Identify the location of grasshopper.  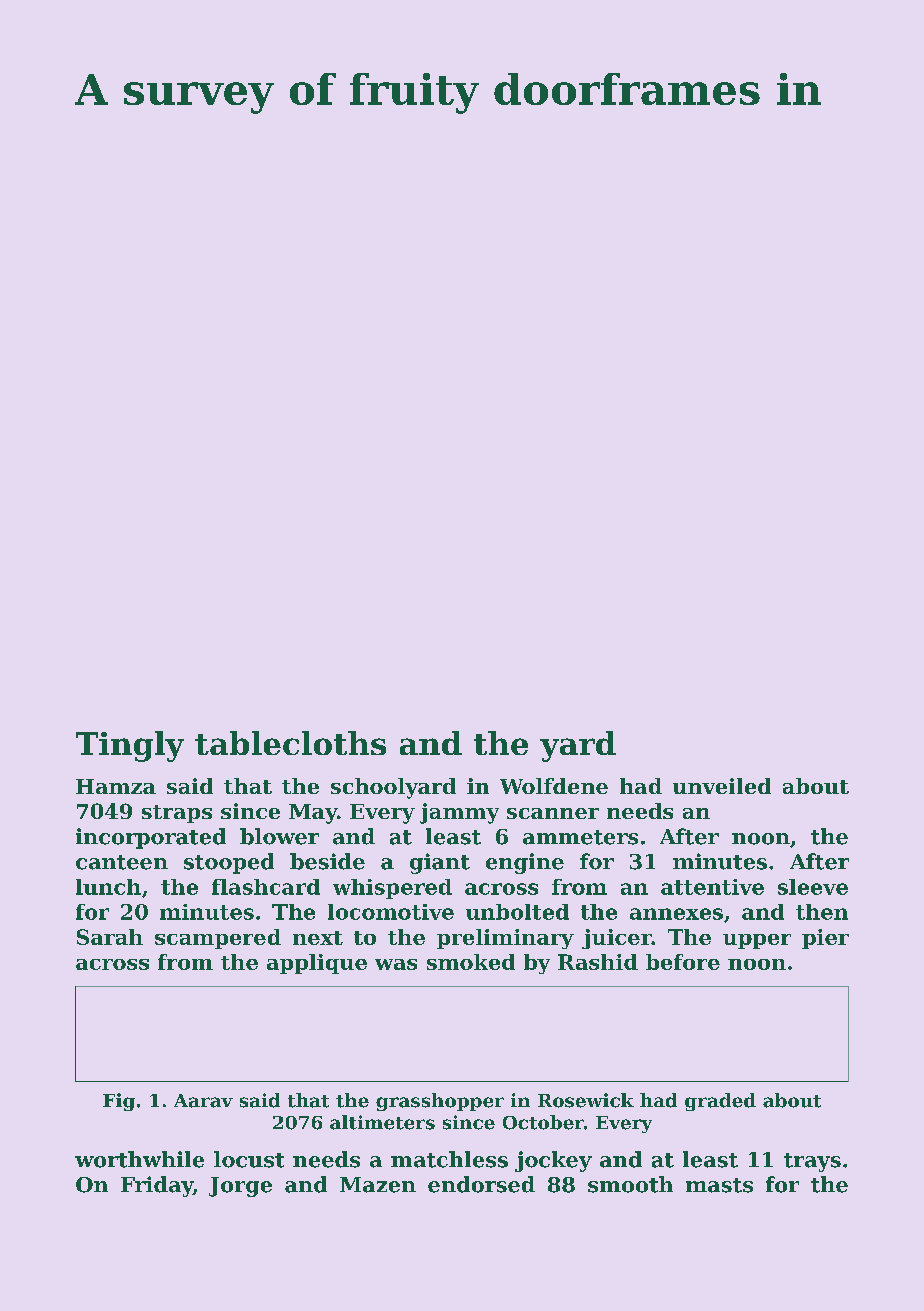
(440, 1102).
